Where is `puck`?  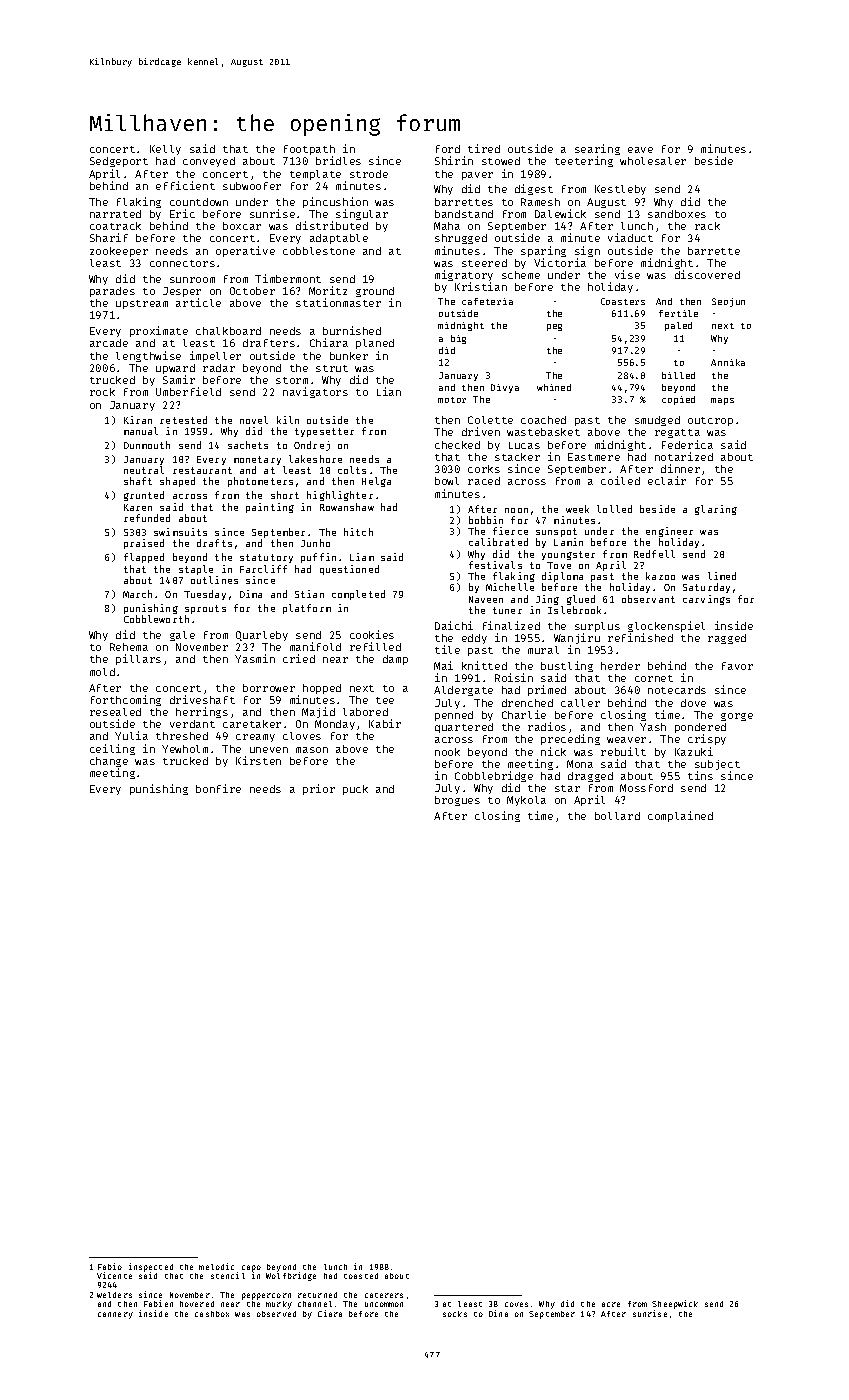 puck is located at coordinates (355, 790).
